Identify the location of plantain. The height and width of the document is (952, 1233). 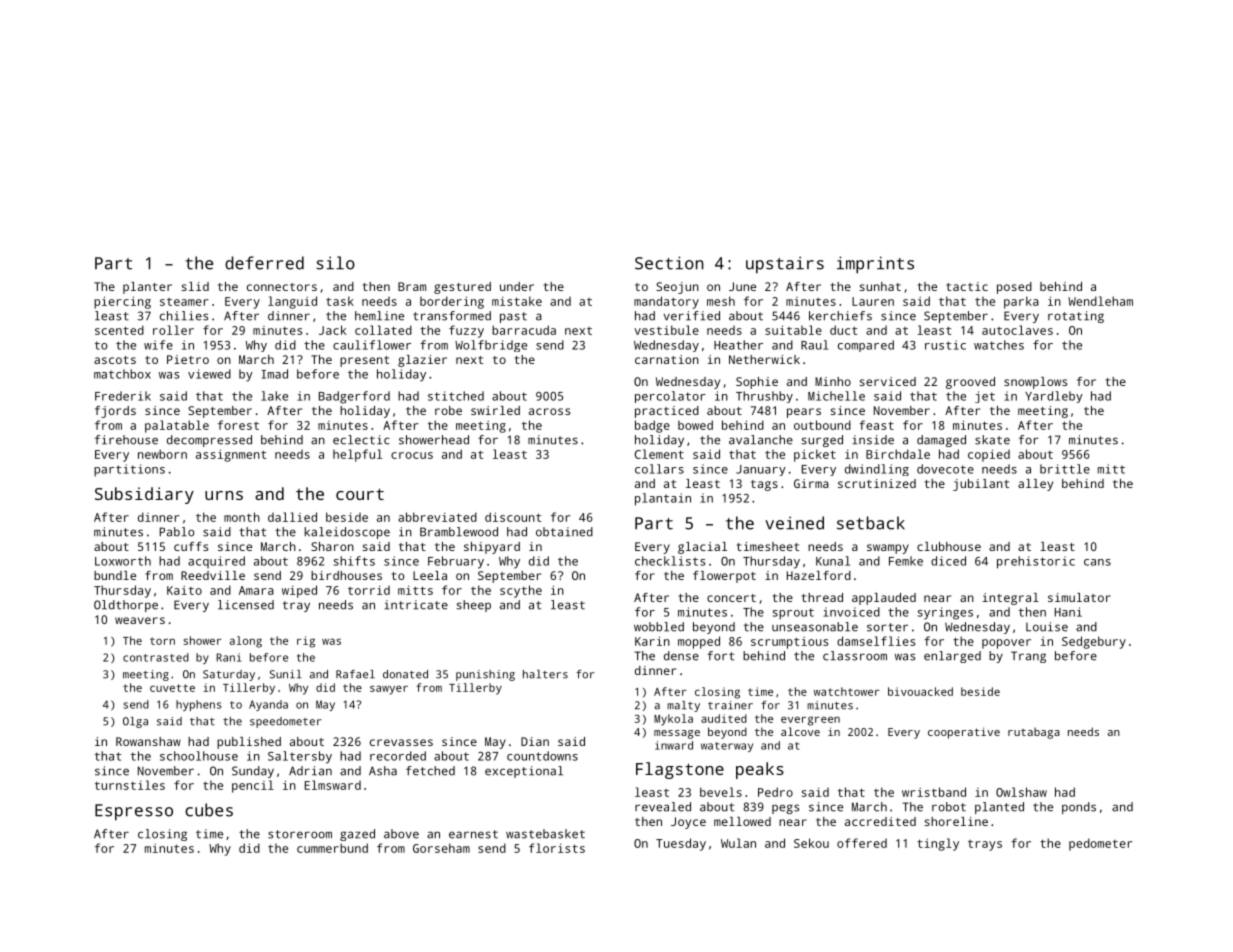
(663, 499).
